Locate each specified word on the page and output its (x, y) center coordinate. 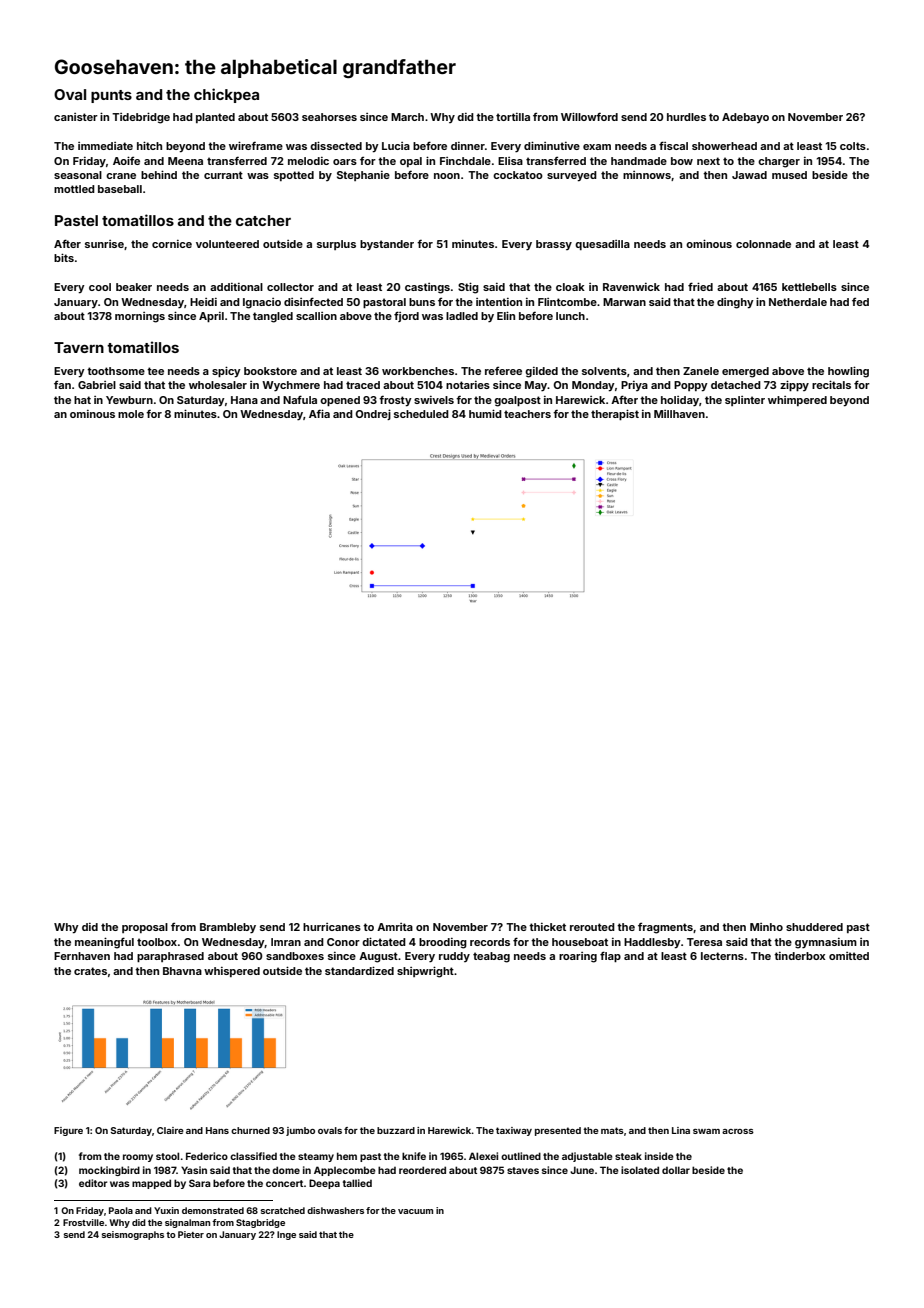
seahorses (329, 117)
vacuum (415, 1211)
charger (779, 162)
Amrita (395, 927)
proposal (145, 928)
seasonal (78, 175)
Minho (766, 927)
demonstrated (213, 1210)
